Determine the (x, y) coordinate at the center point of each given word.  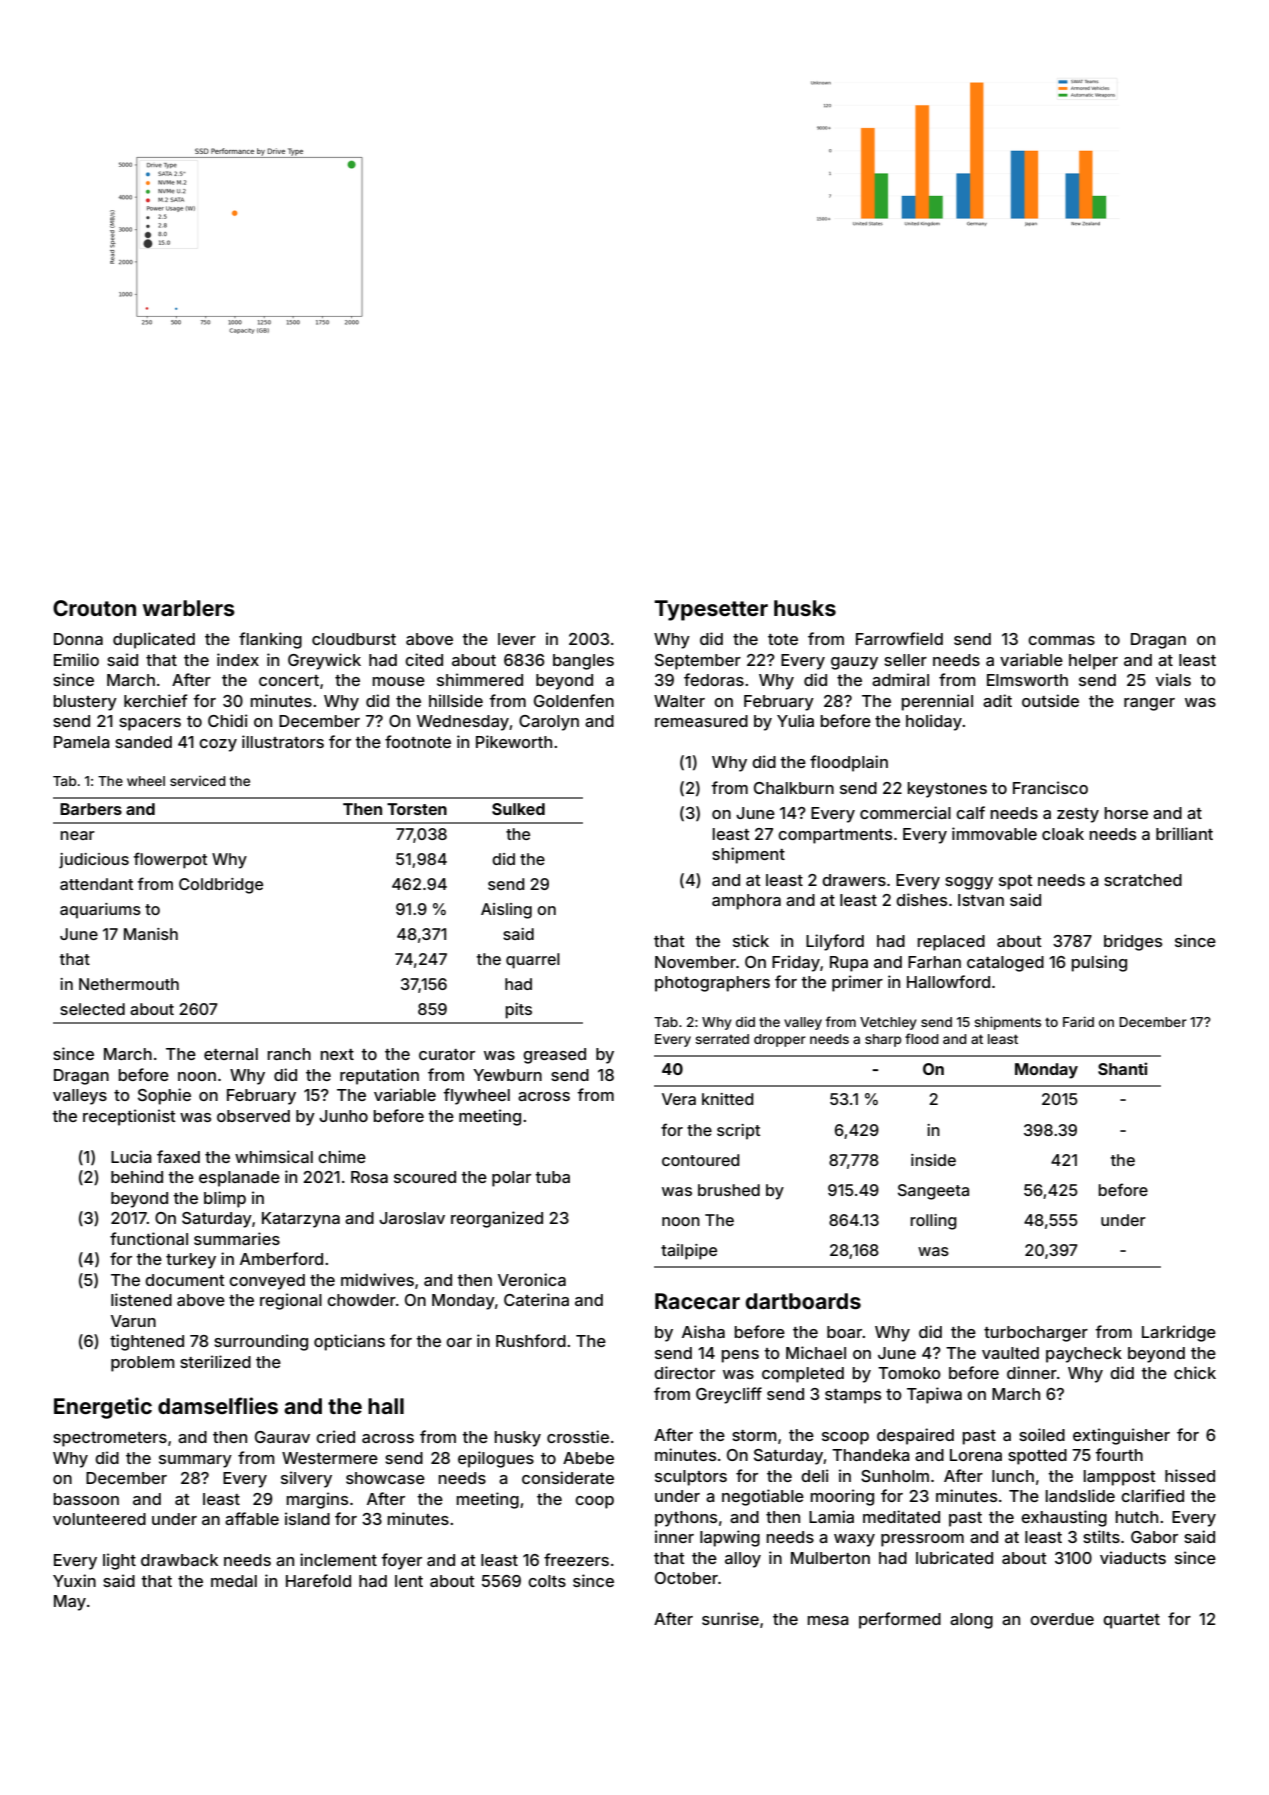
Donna (78, 639)
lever (517, 639)
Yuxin (74, 1580)
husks (805, 608)
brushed (729, 1190)
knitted (728, 1099)
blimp (225, 1199)
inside (933, 1160)
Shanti (1122, 1068)
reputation (379, 1076)
